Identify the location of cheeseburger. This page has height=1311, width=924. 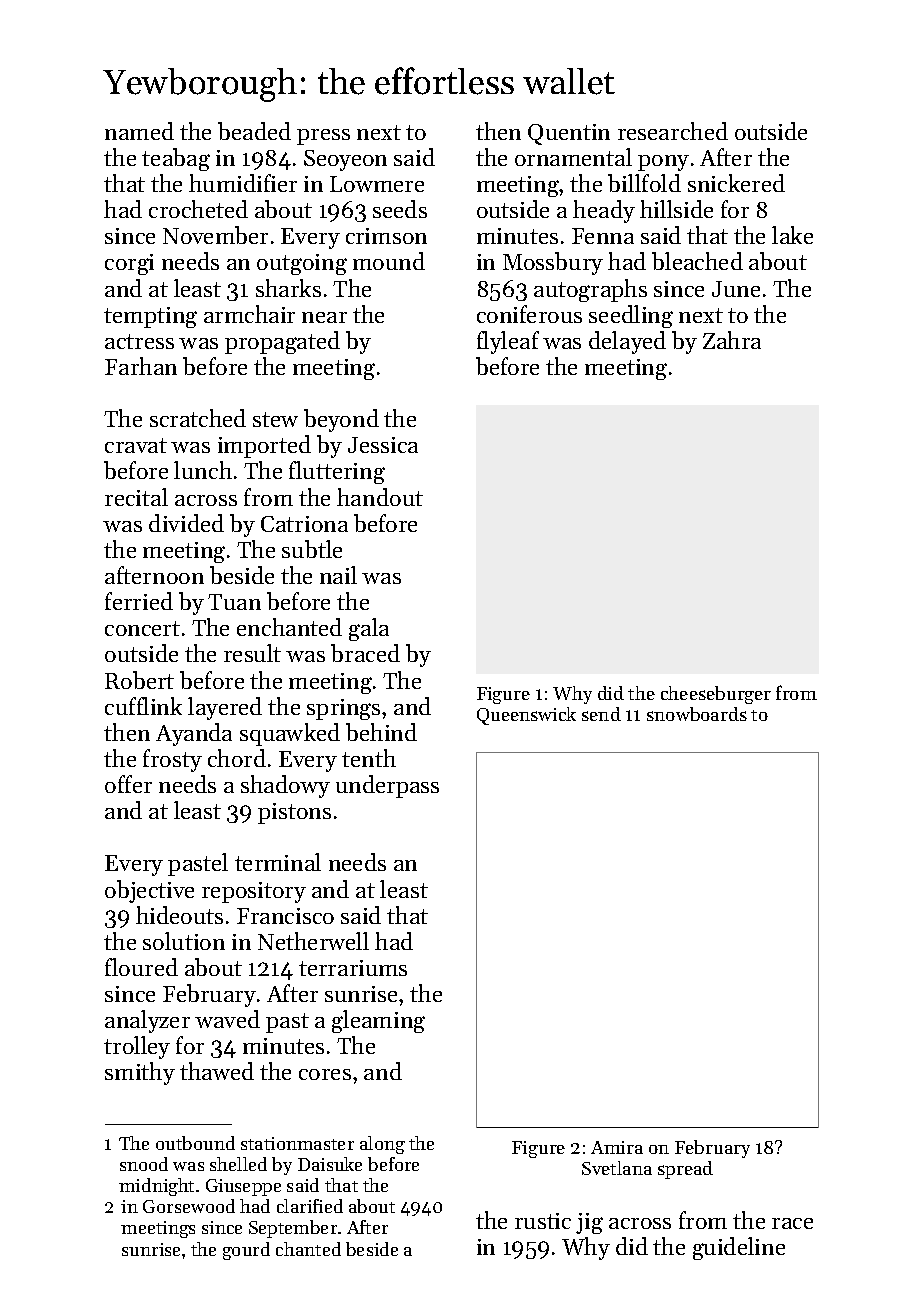
(716, 695).
